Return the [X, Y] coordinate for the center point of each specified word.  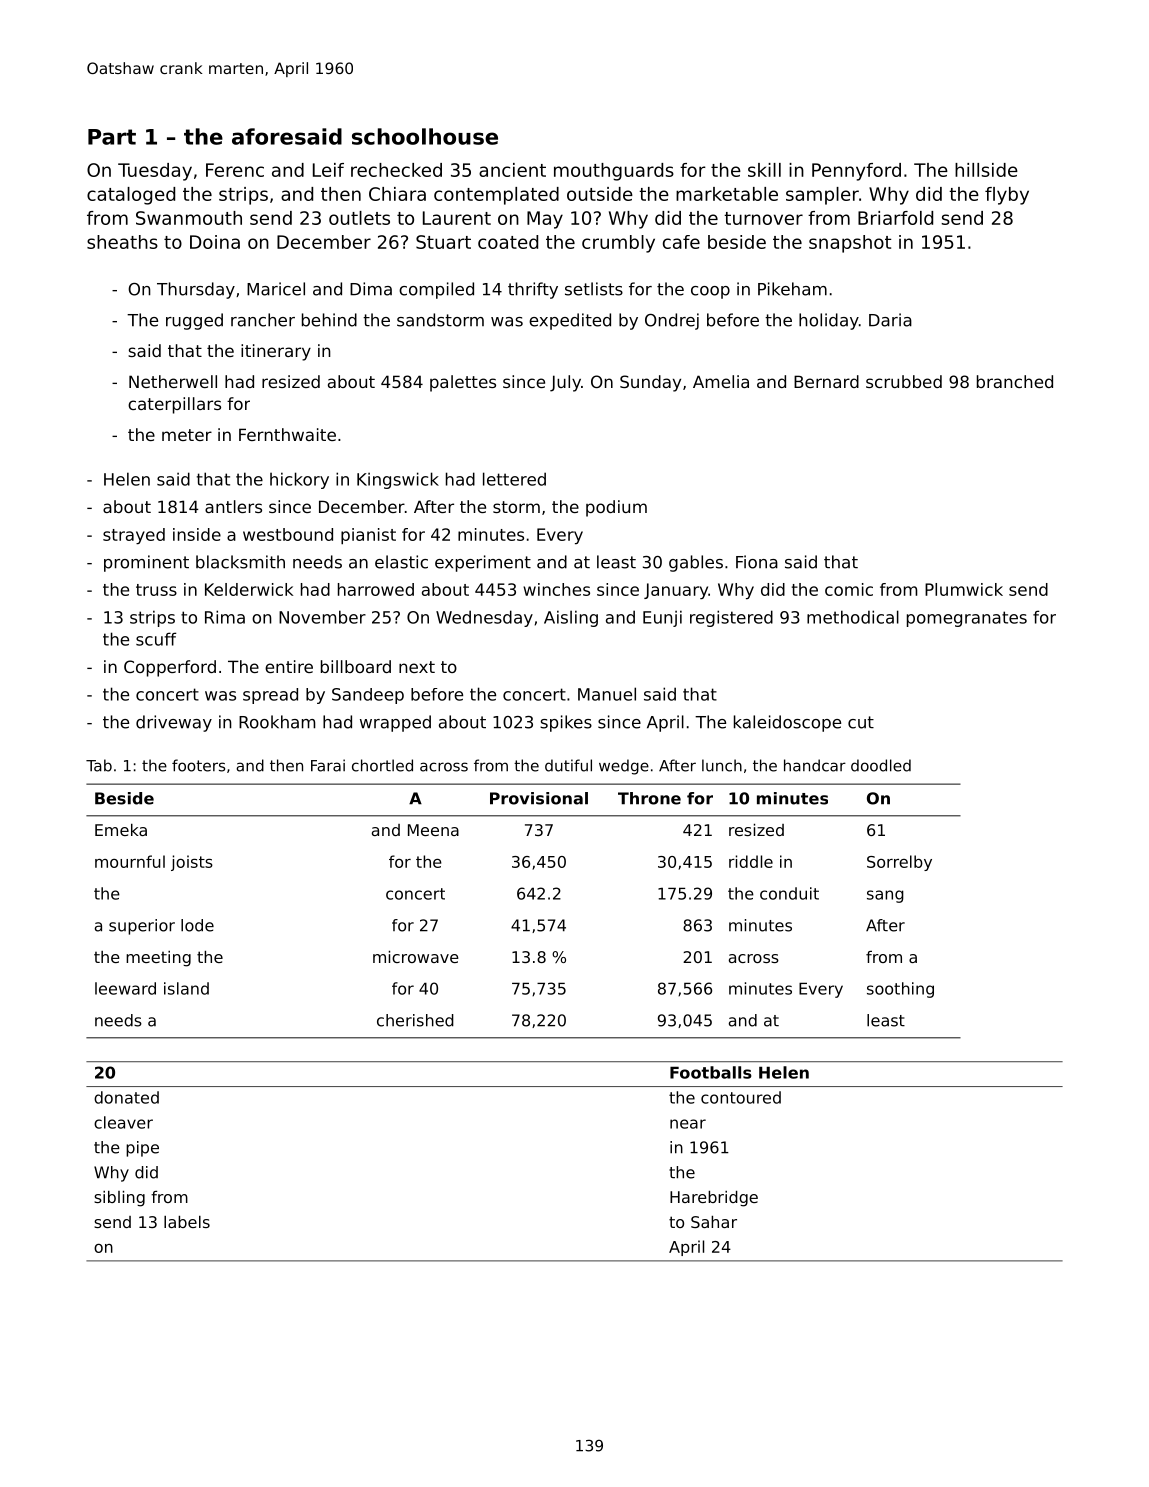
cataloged [131, 196]
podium [616, 508]
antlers [233, 506]
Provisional [539, 798]
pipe [142, 1149]
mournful [130, 861]
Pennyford [856, 172]
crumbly [618, 244]
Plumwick [964, 589]
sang [885, 896]
